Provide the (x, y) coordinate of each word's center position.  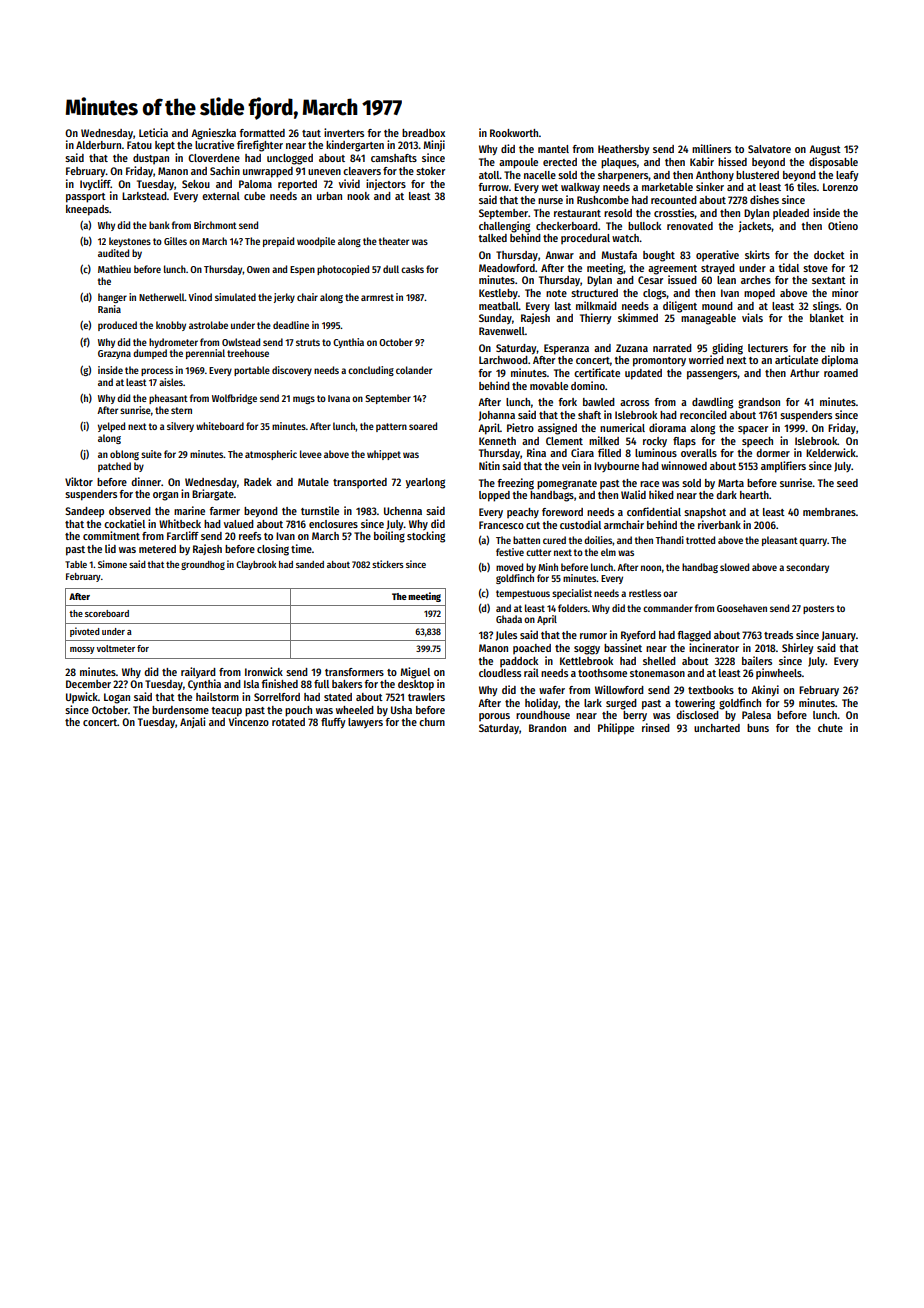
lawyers (365, 723)
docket (829, 255)
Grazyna (114, 354)
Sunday (495, 319)
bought (659, 256)
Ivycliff (95, 184)
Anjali (192, 722)
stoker (430, 171)
